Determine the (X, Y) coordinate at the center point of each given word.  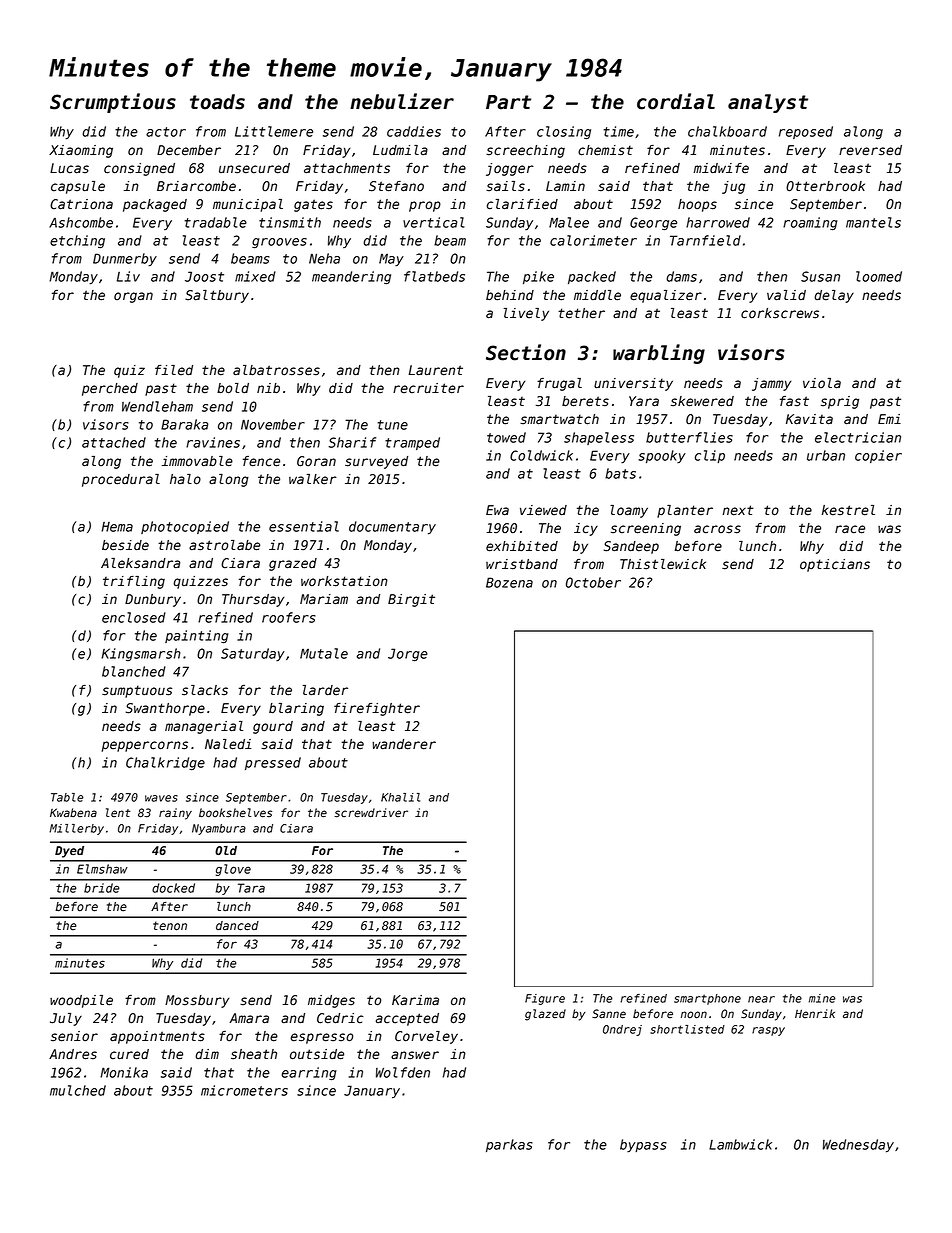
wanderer (404, 744)
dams (681, 276)
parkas (509, 1145)
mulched (78, 1090)
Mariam (324, 599)
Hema (117, 527)
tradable (215, 222)
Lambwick (740, 1144)
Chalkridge (165, 764)
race (850, 529)
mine (822, 998)
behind (510, 295)
